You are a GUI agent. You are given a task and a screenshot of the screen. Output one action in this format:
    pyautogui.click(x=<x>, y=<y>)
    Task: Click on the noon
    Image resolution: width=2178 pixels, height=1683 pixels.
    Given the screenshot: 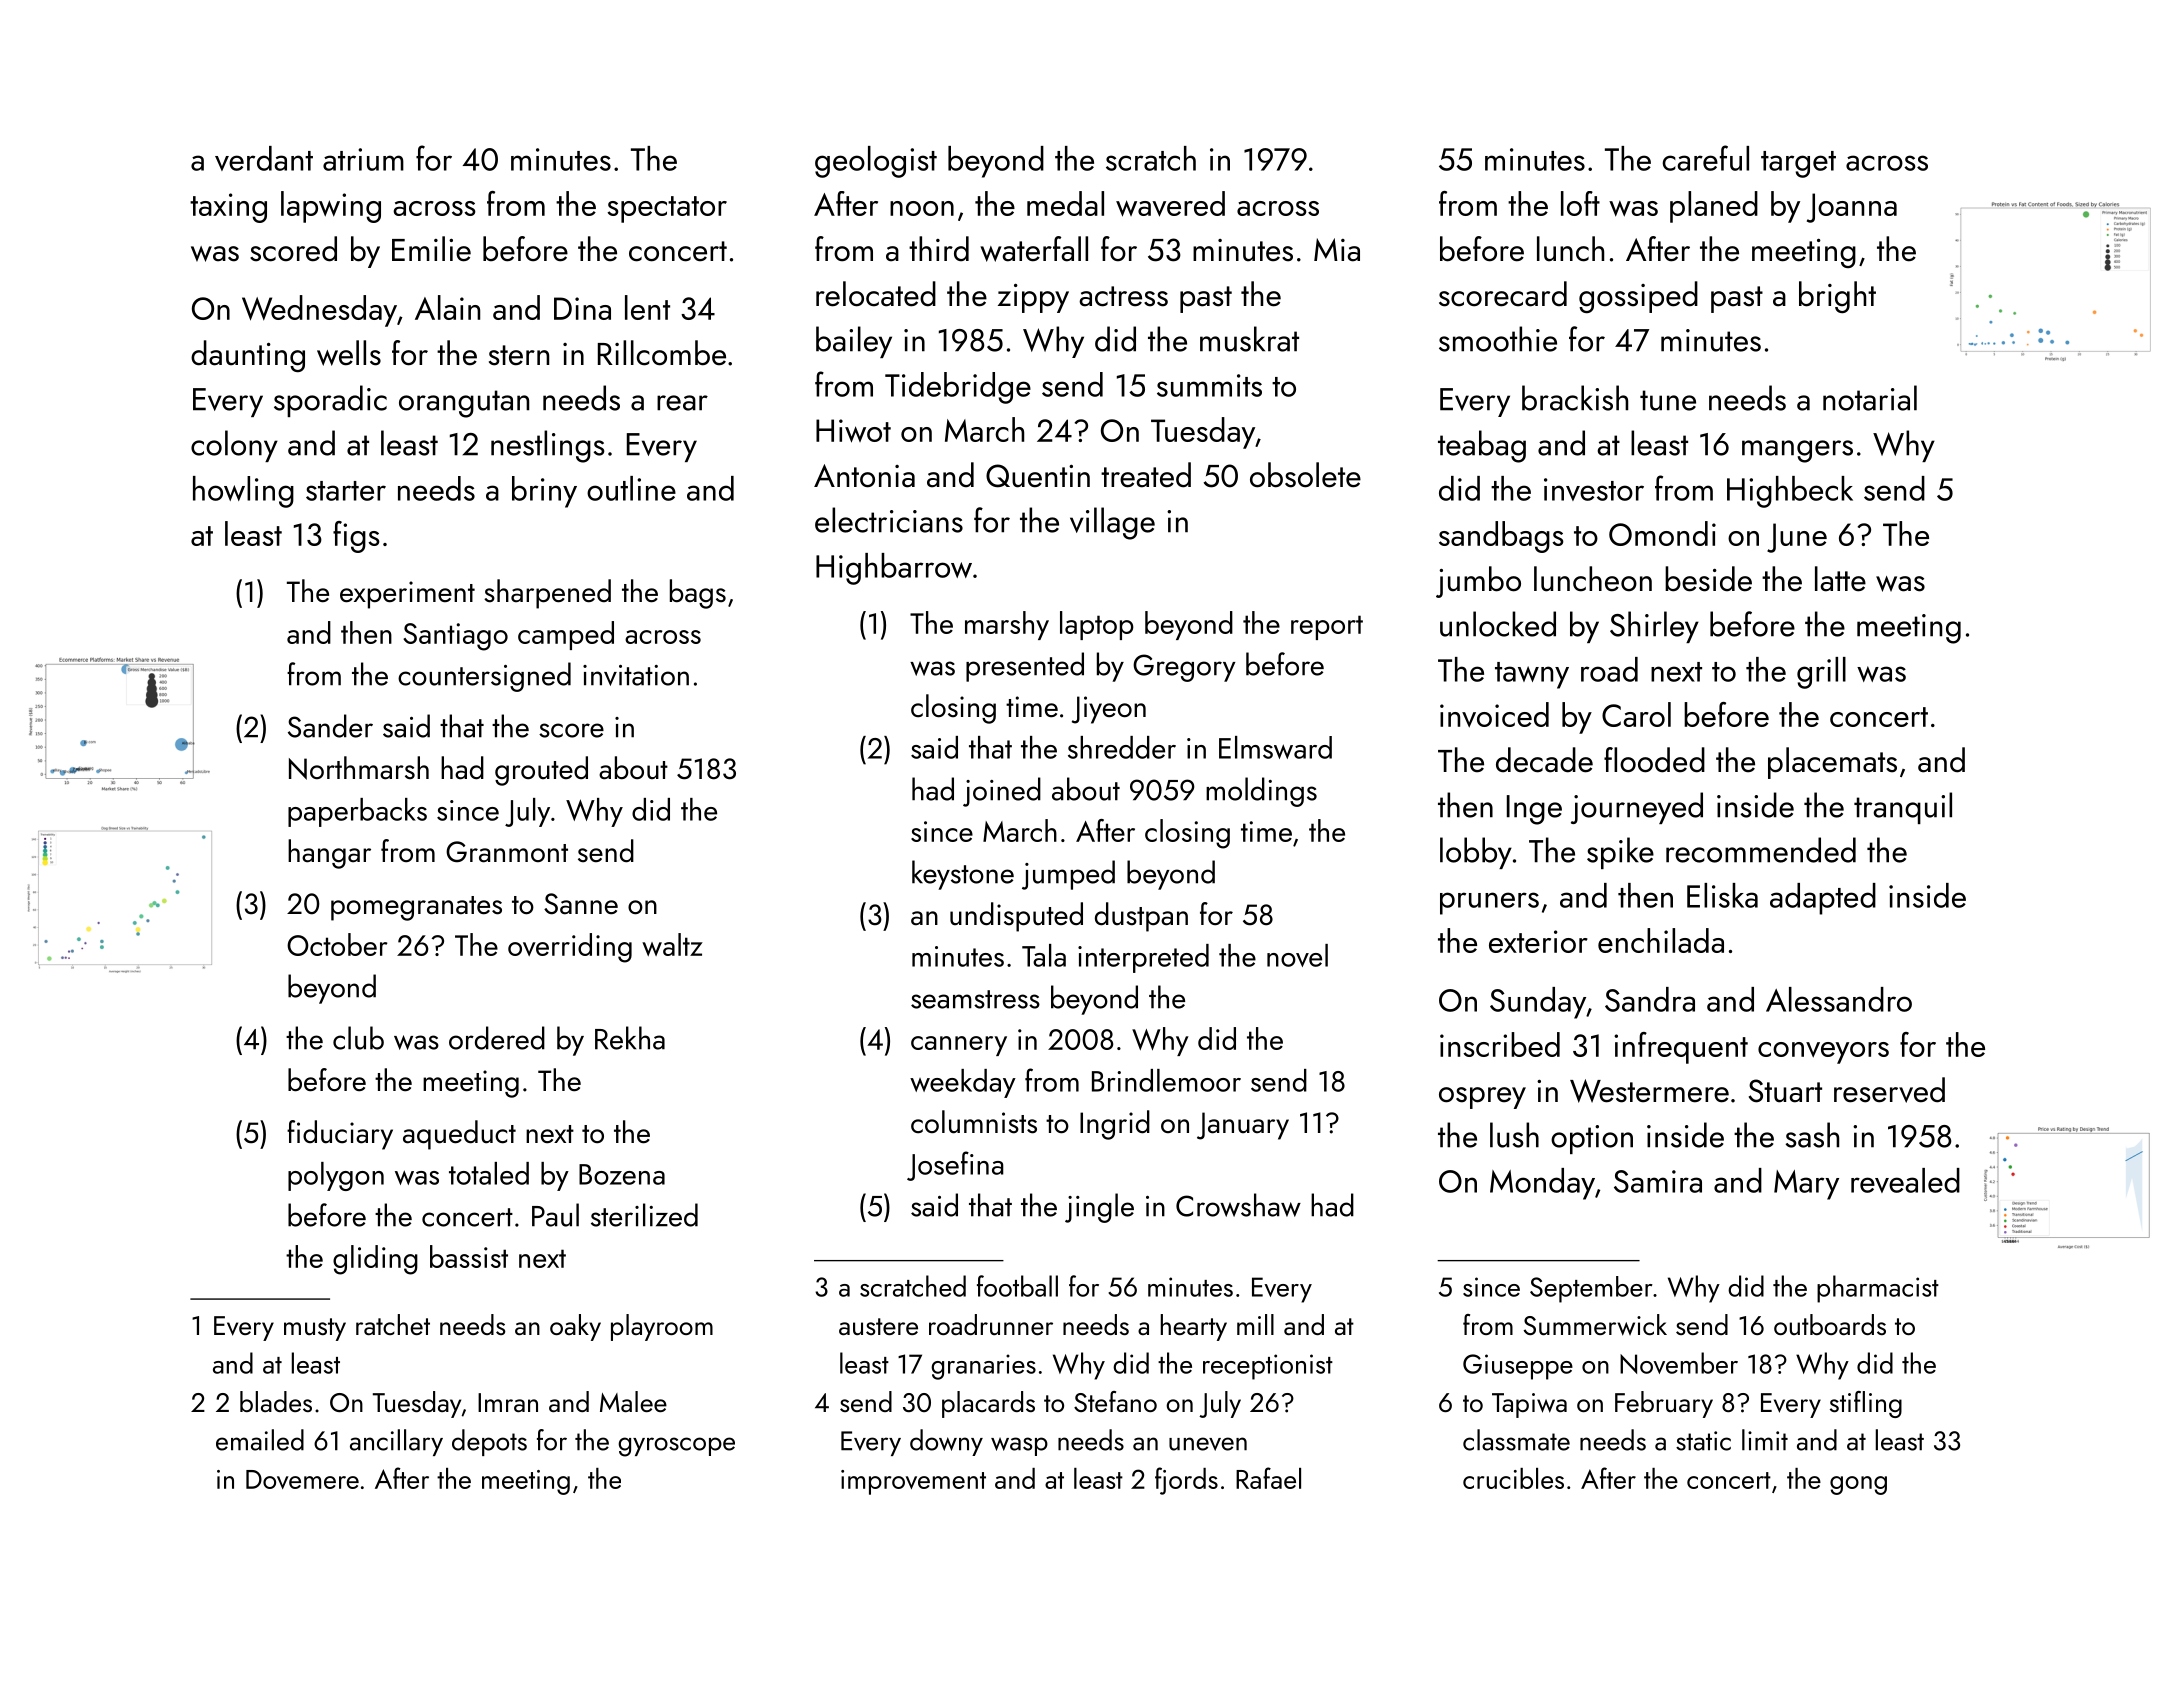 What is the action you would take?
    pyautogui.click(x=922, y=208)
